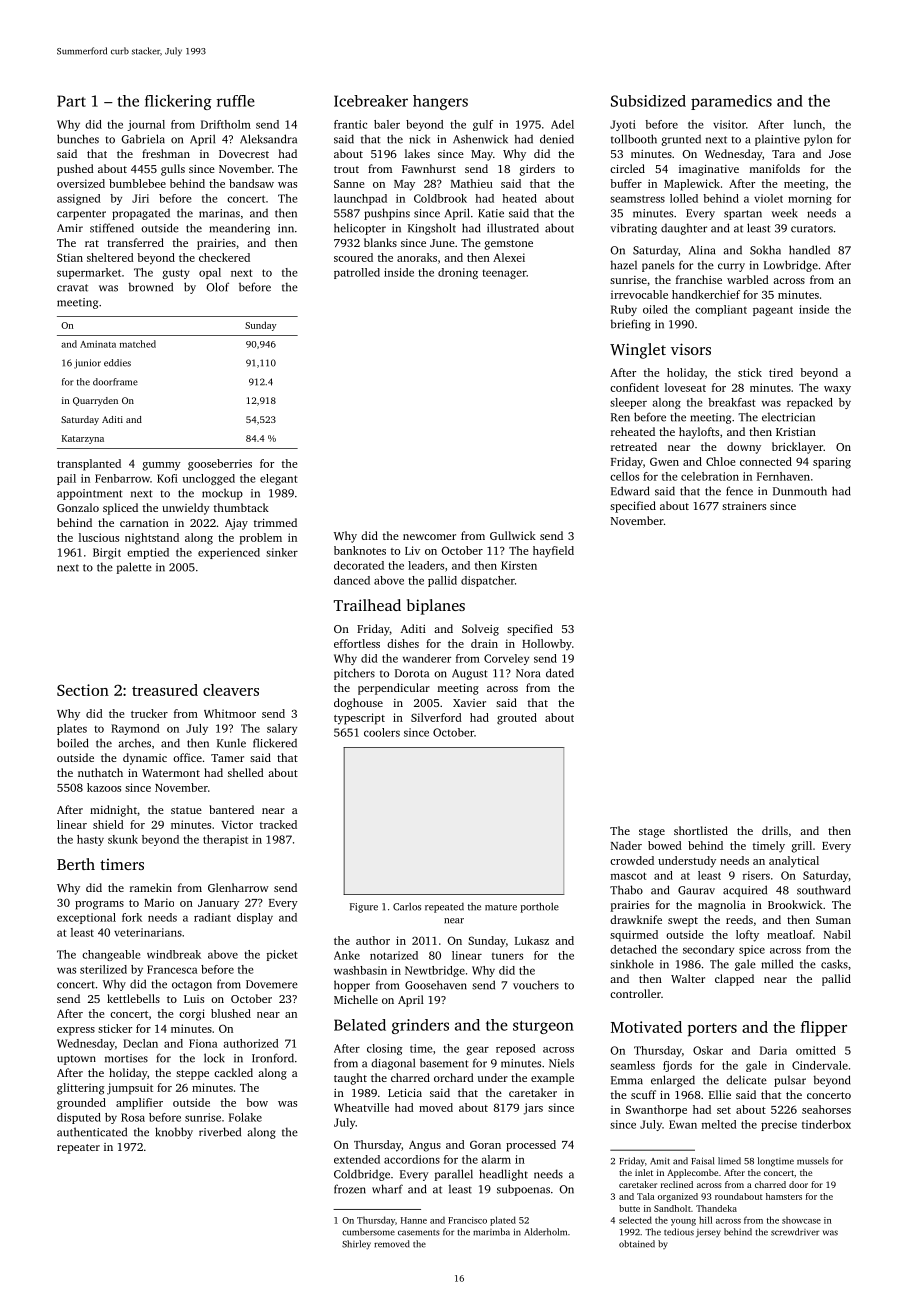 Image resolution: width=908 pixels, height=1316 pixels. What do you see at coordinates (220, 1132) in the document?
I see `riverbed` at bounding box center [220, 1132].
